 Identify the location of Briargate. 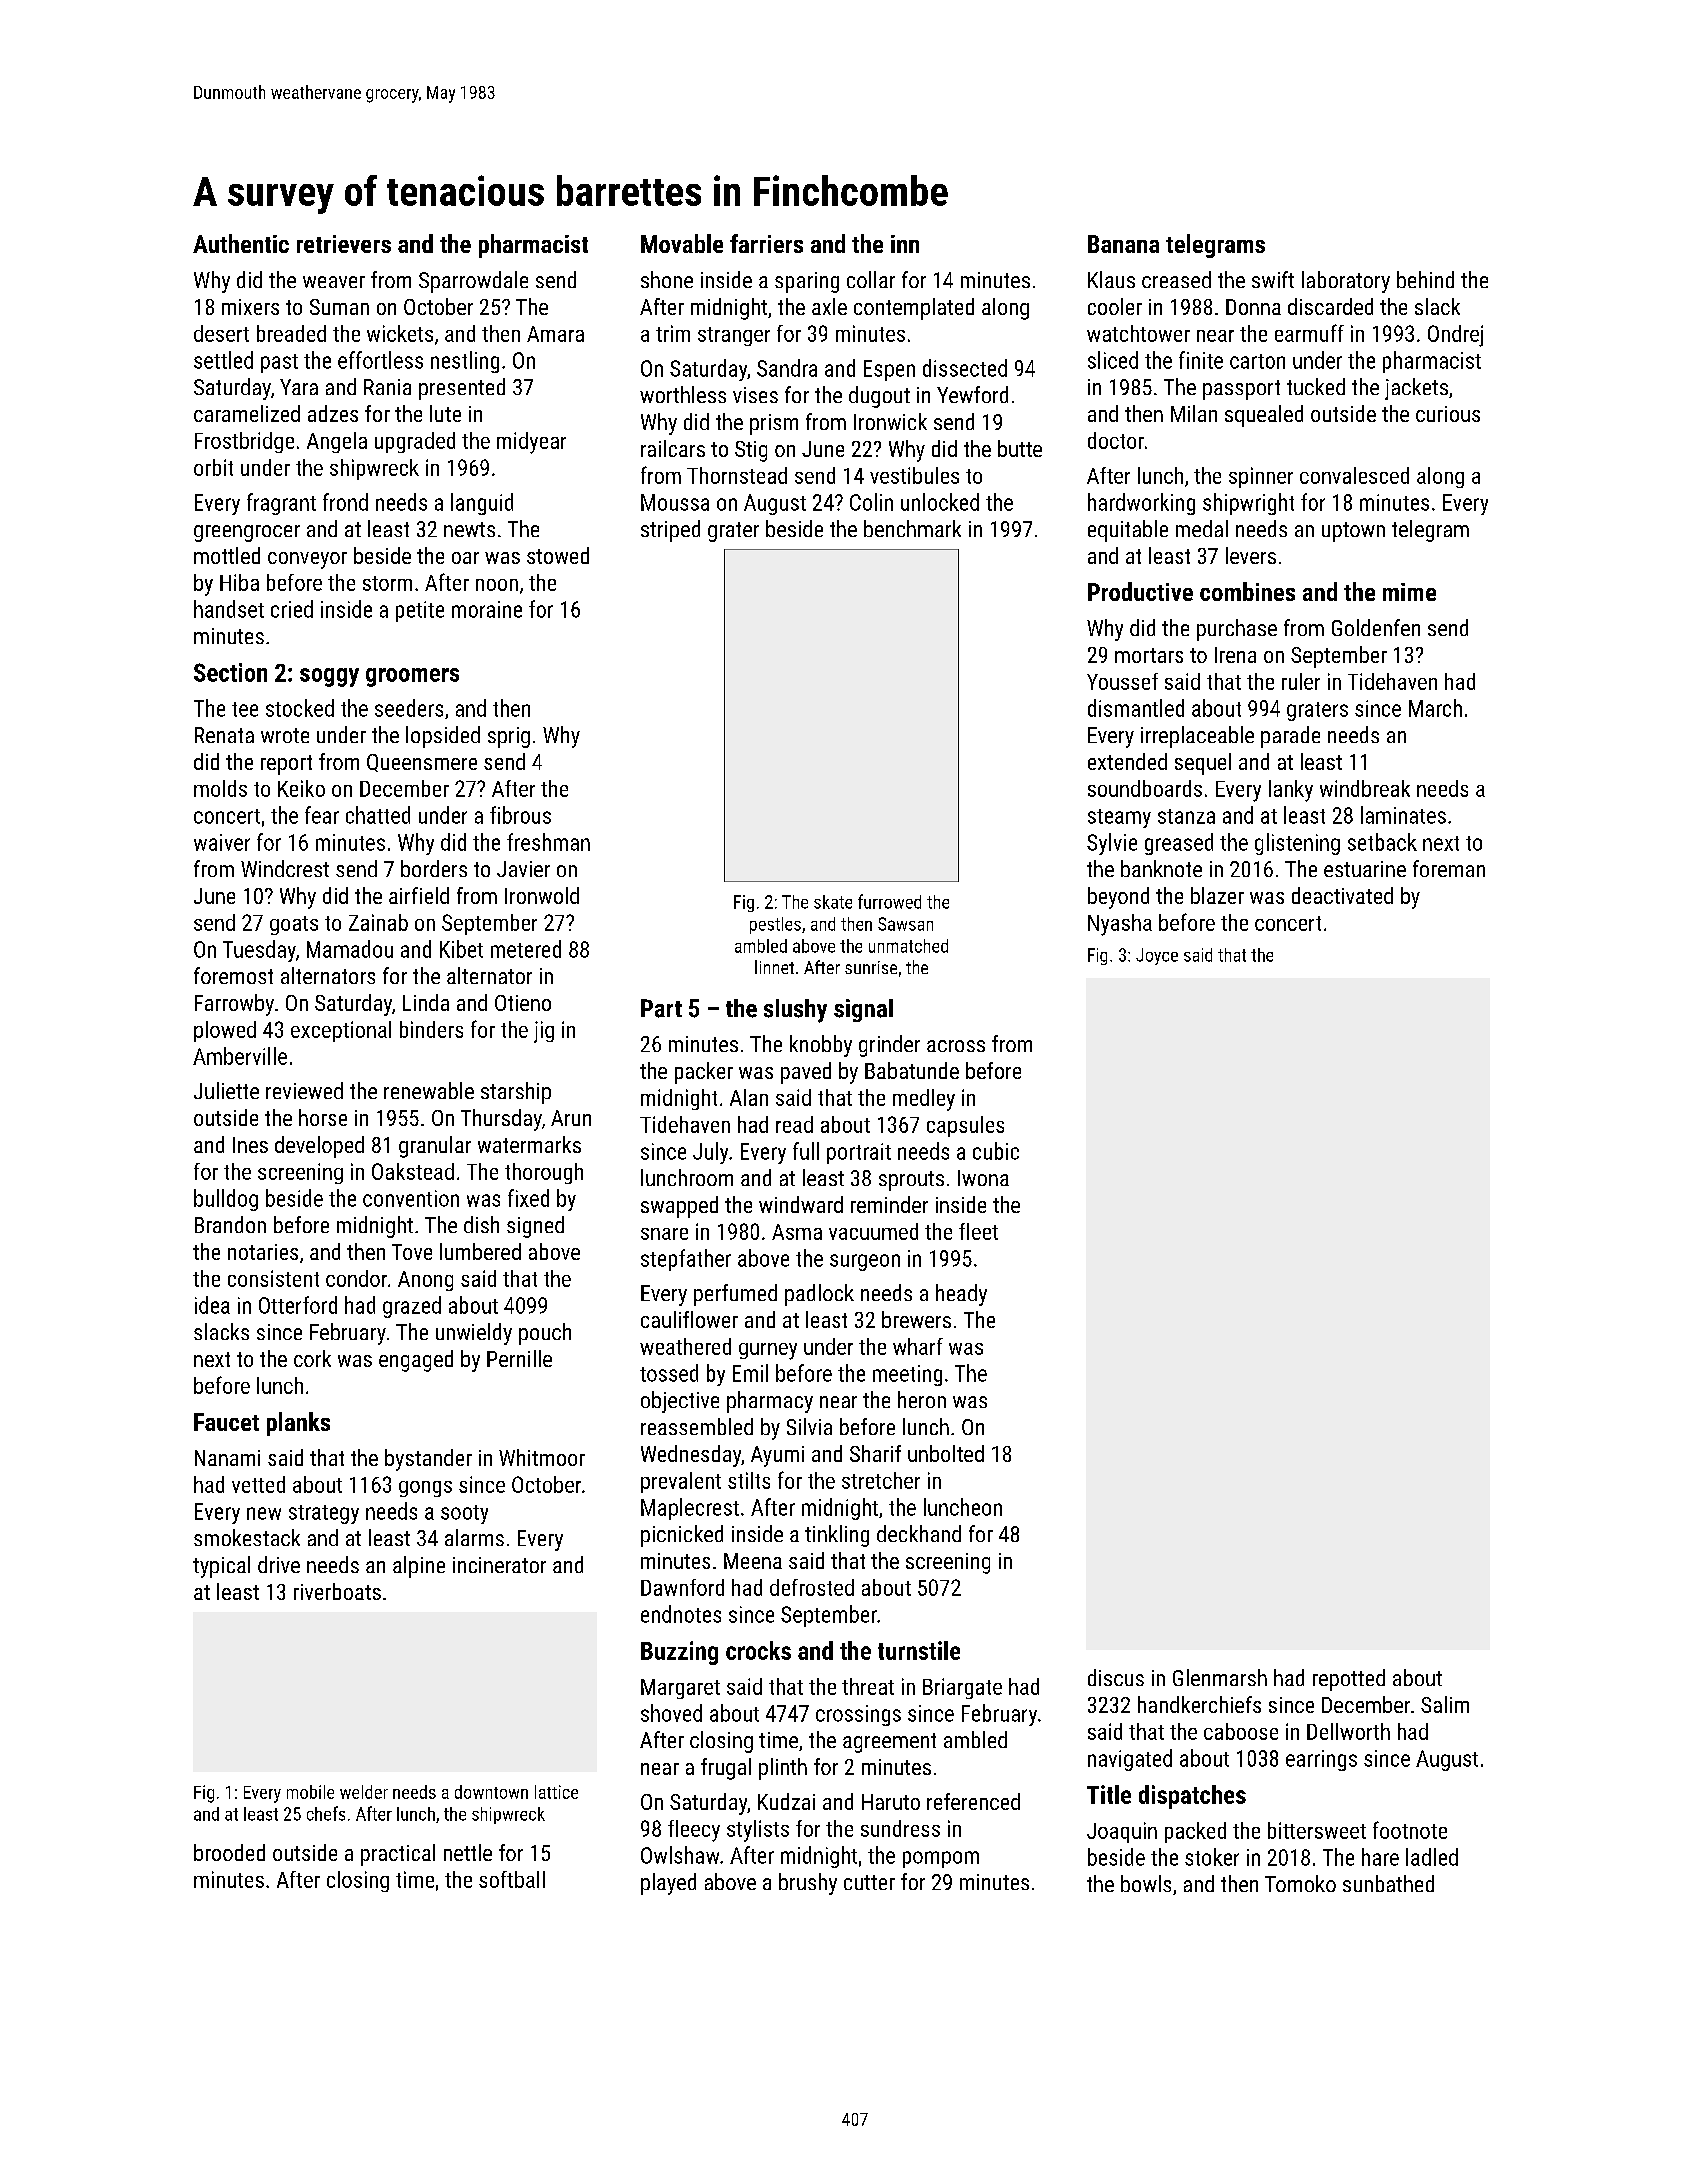
(962, 1688).
